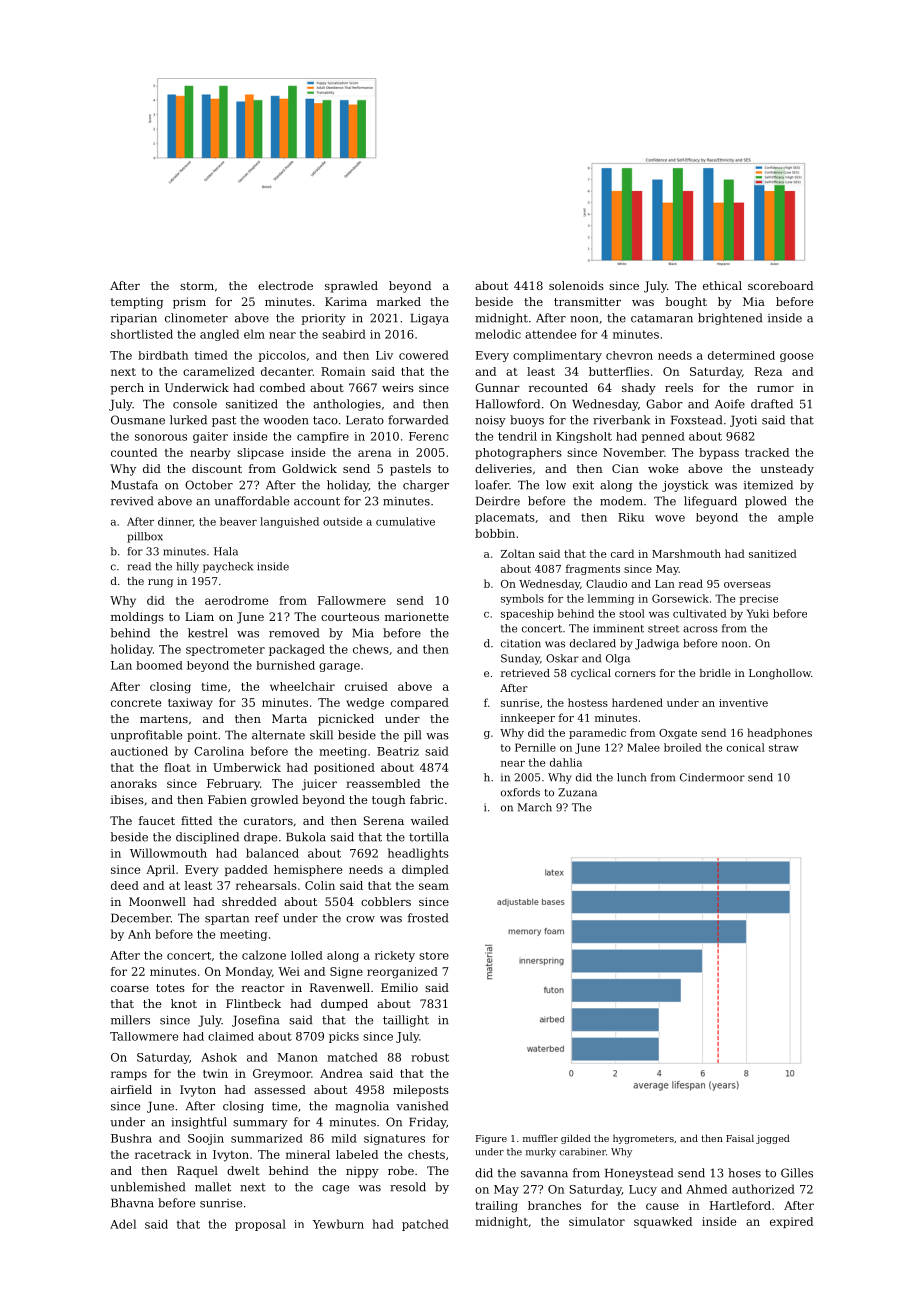 The width and height of the screenshot is (924, 1308). What do you see at coordinates (740, 1138) in the screenshot?
I see `Faisal` at bounding box center [740, 1138].
